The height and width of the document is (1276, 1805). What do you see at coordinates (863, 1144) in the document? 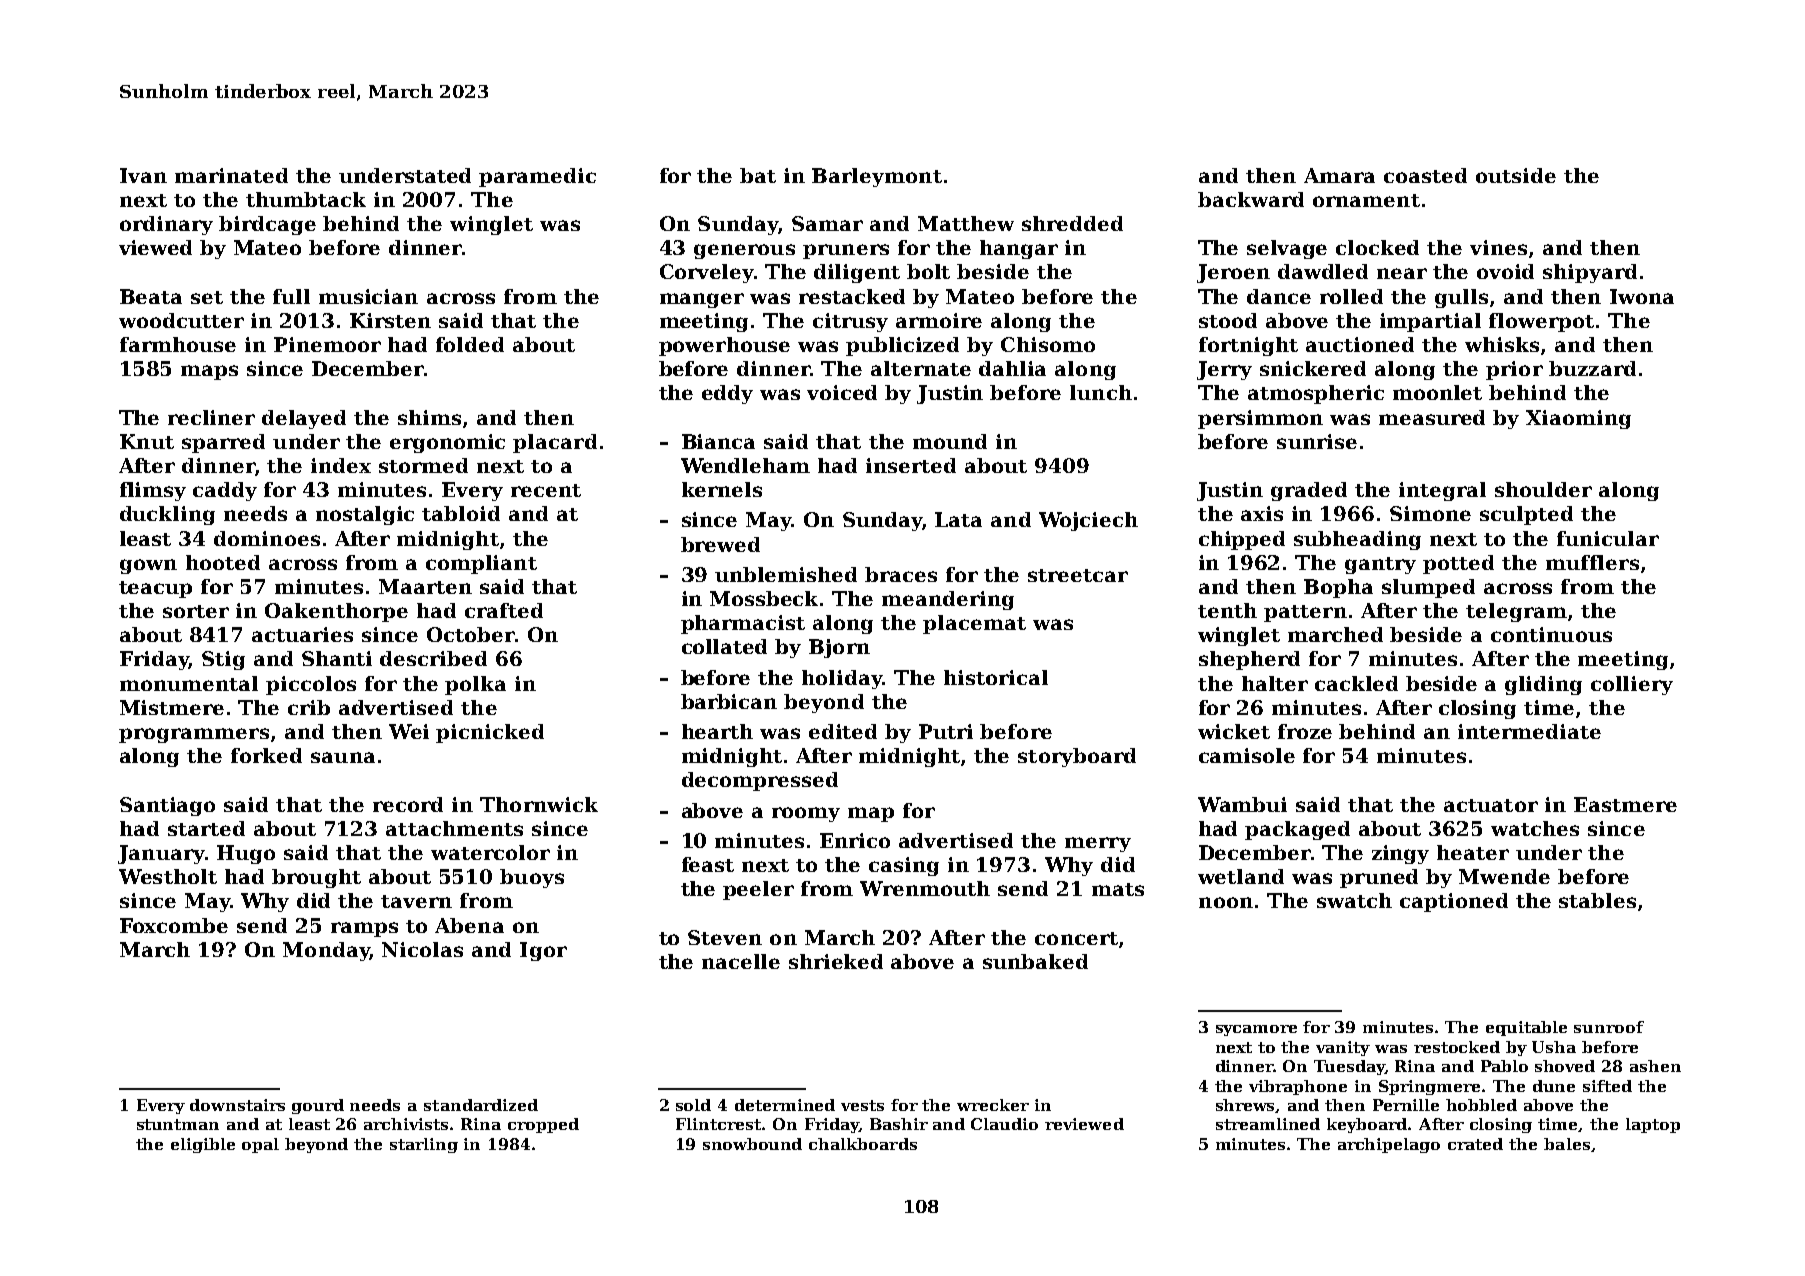
I see `chalkboards` at bounding box center [863, 1144].
